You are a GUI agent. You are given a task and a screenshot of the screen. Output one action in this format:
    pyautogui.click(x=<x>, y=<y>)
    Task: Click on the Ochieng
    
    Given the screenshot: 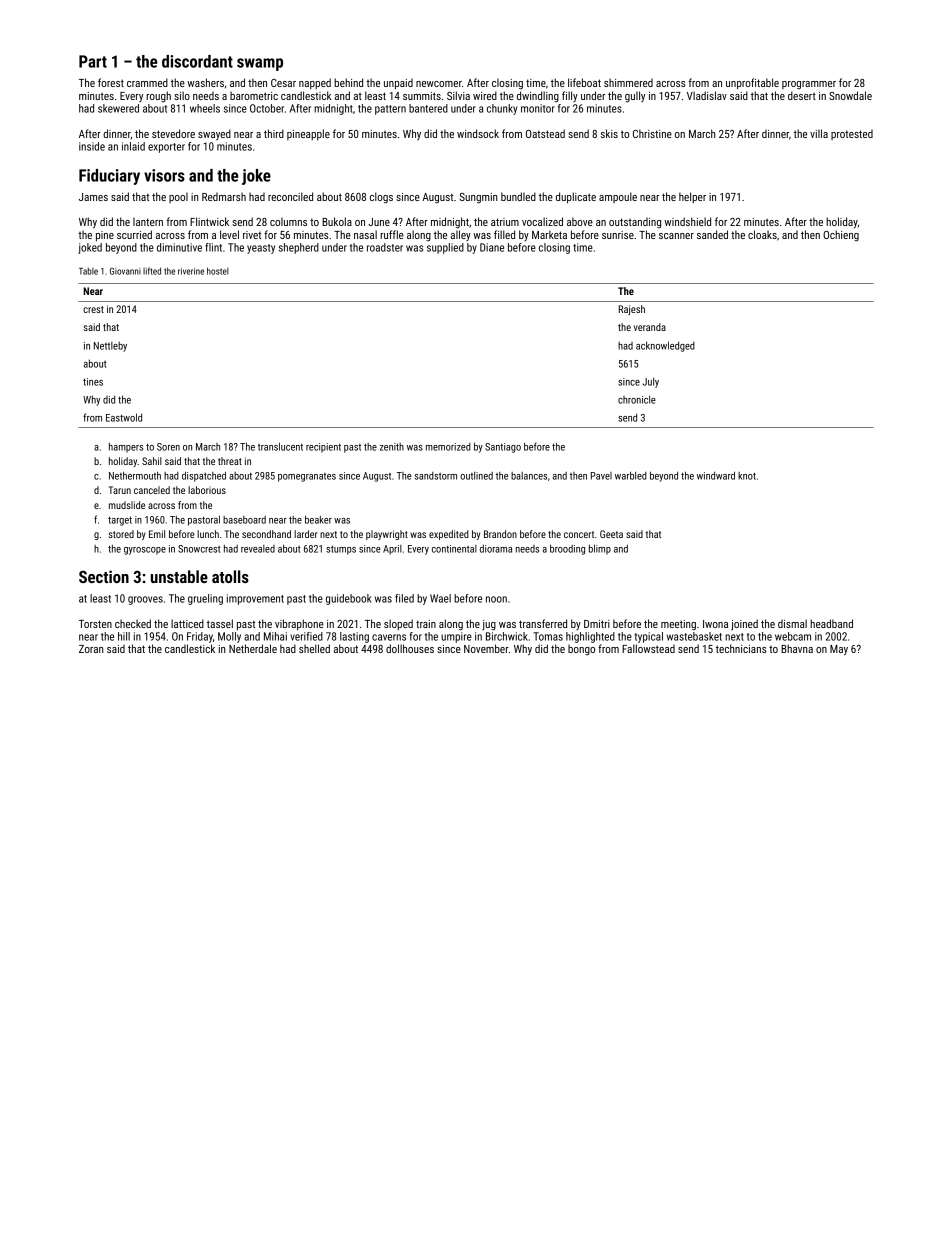 What is the action you would take?
    pyautogui.click(x=841, y=236)
